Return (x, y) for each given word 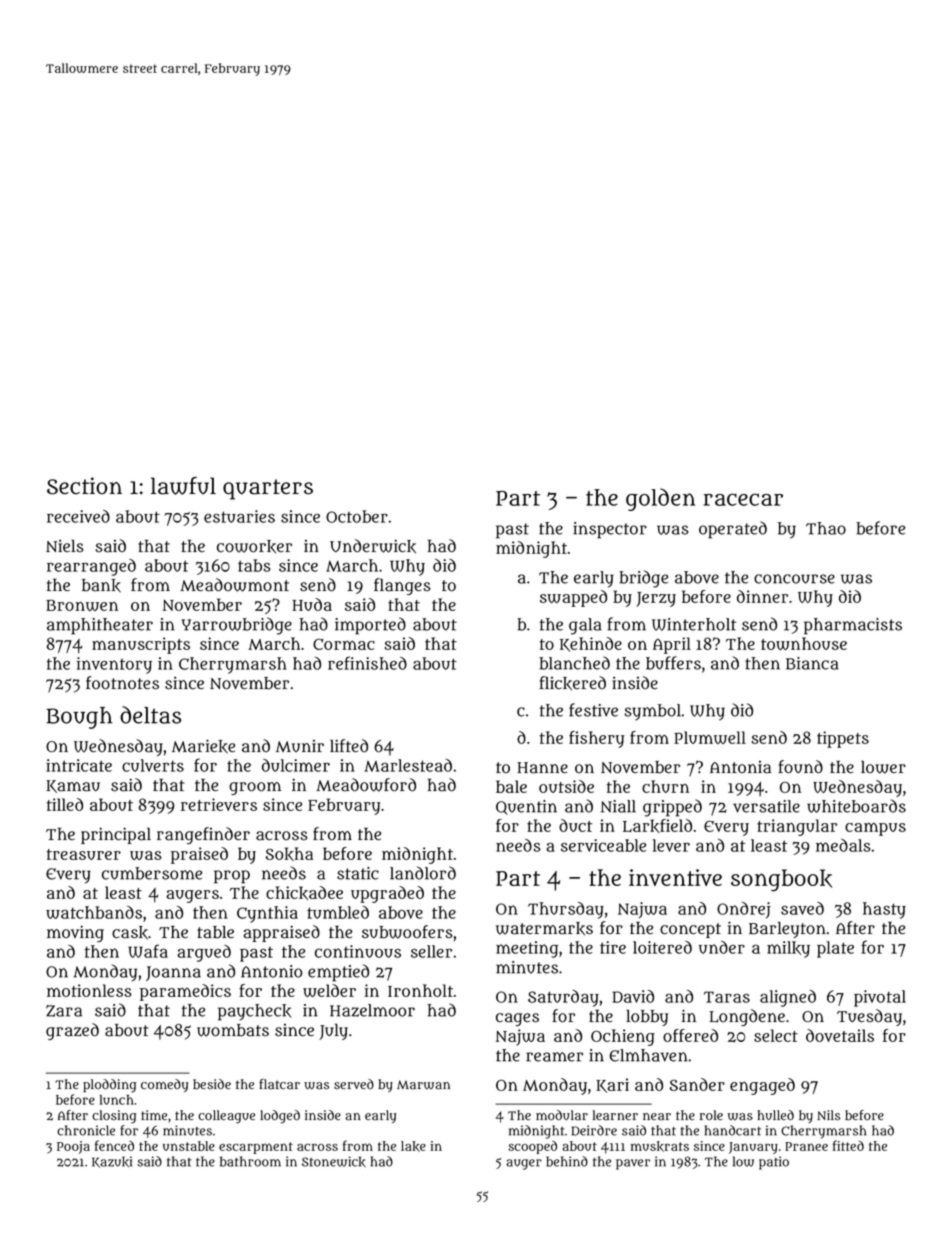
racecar (743, 499)
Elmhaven (648, 1055)
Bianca (812, 663)
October (357, 516)
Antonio (271, 971)
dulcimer (296, 765)
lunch (117, 1100)
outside (566, 786)
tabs (254, 565)
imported (370, 626)
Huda (312, 604)
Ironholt (420, 990)
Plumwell (710, 737)
